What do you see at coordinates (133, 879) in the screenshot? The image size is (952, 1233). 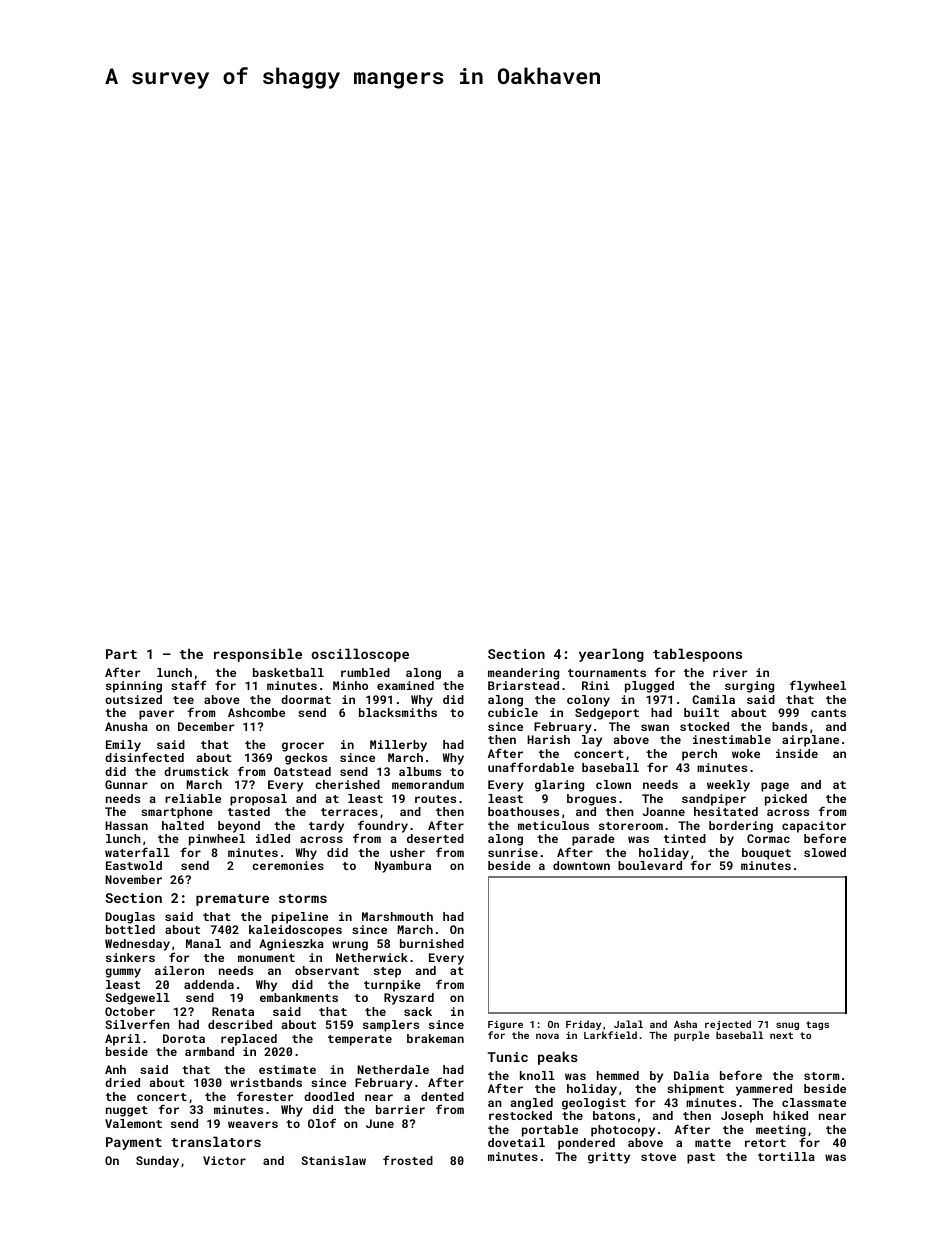 I see `November` at bounding box center [133, 879].
